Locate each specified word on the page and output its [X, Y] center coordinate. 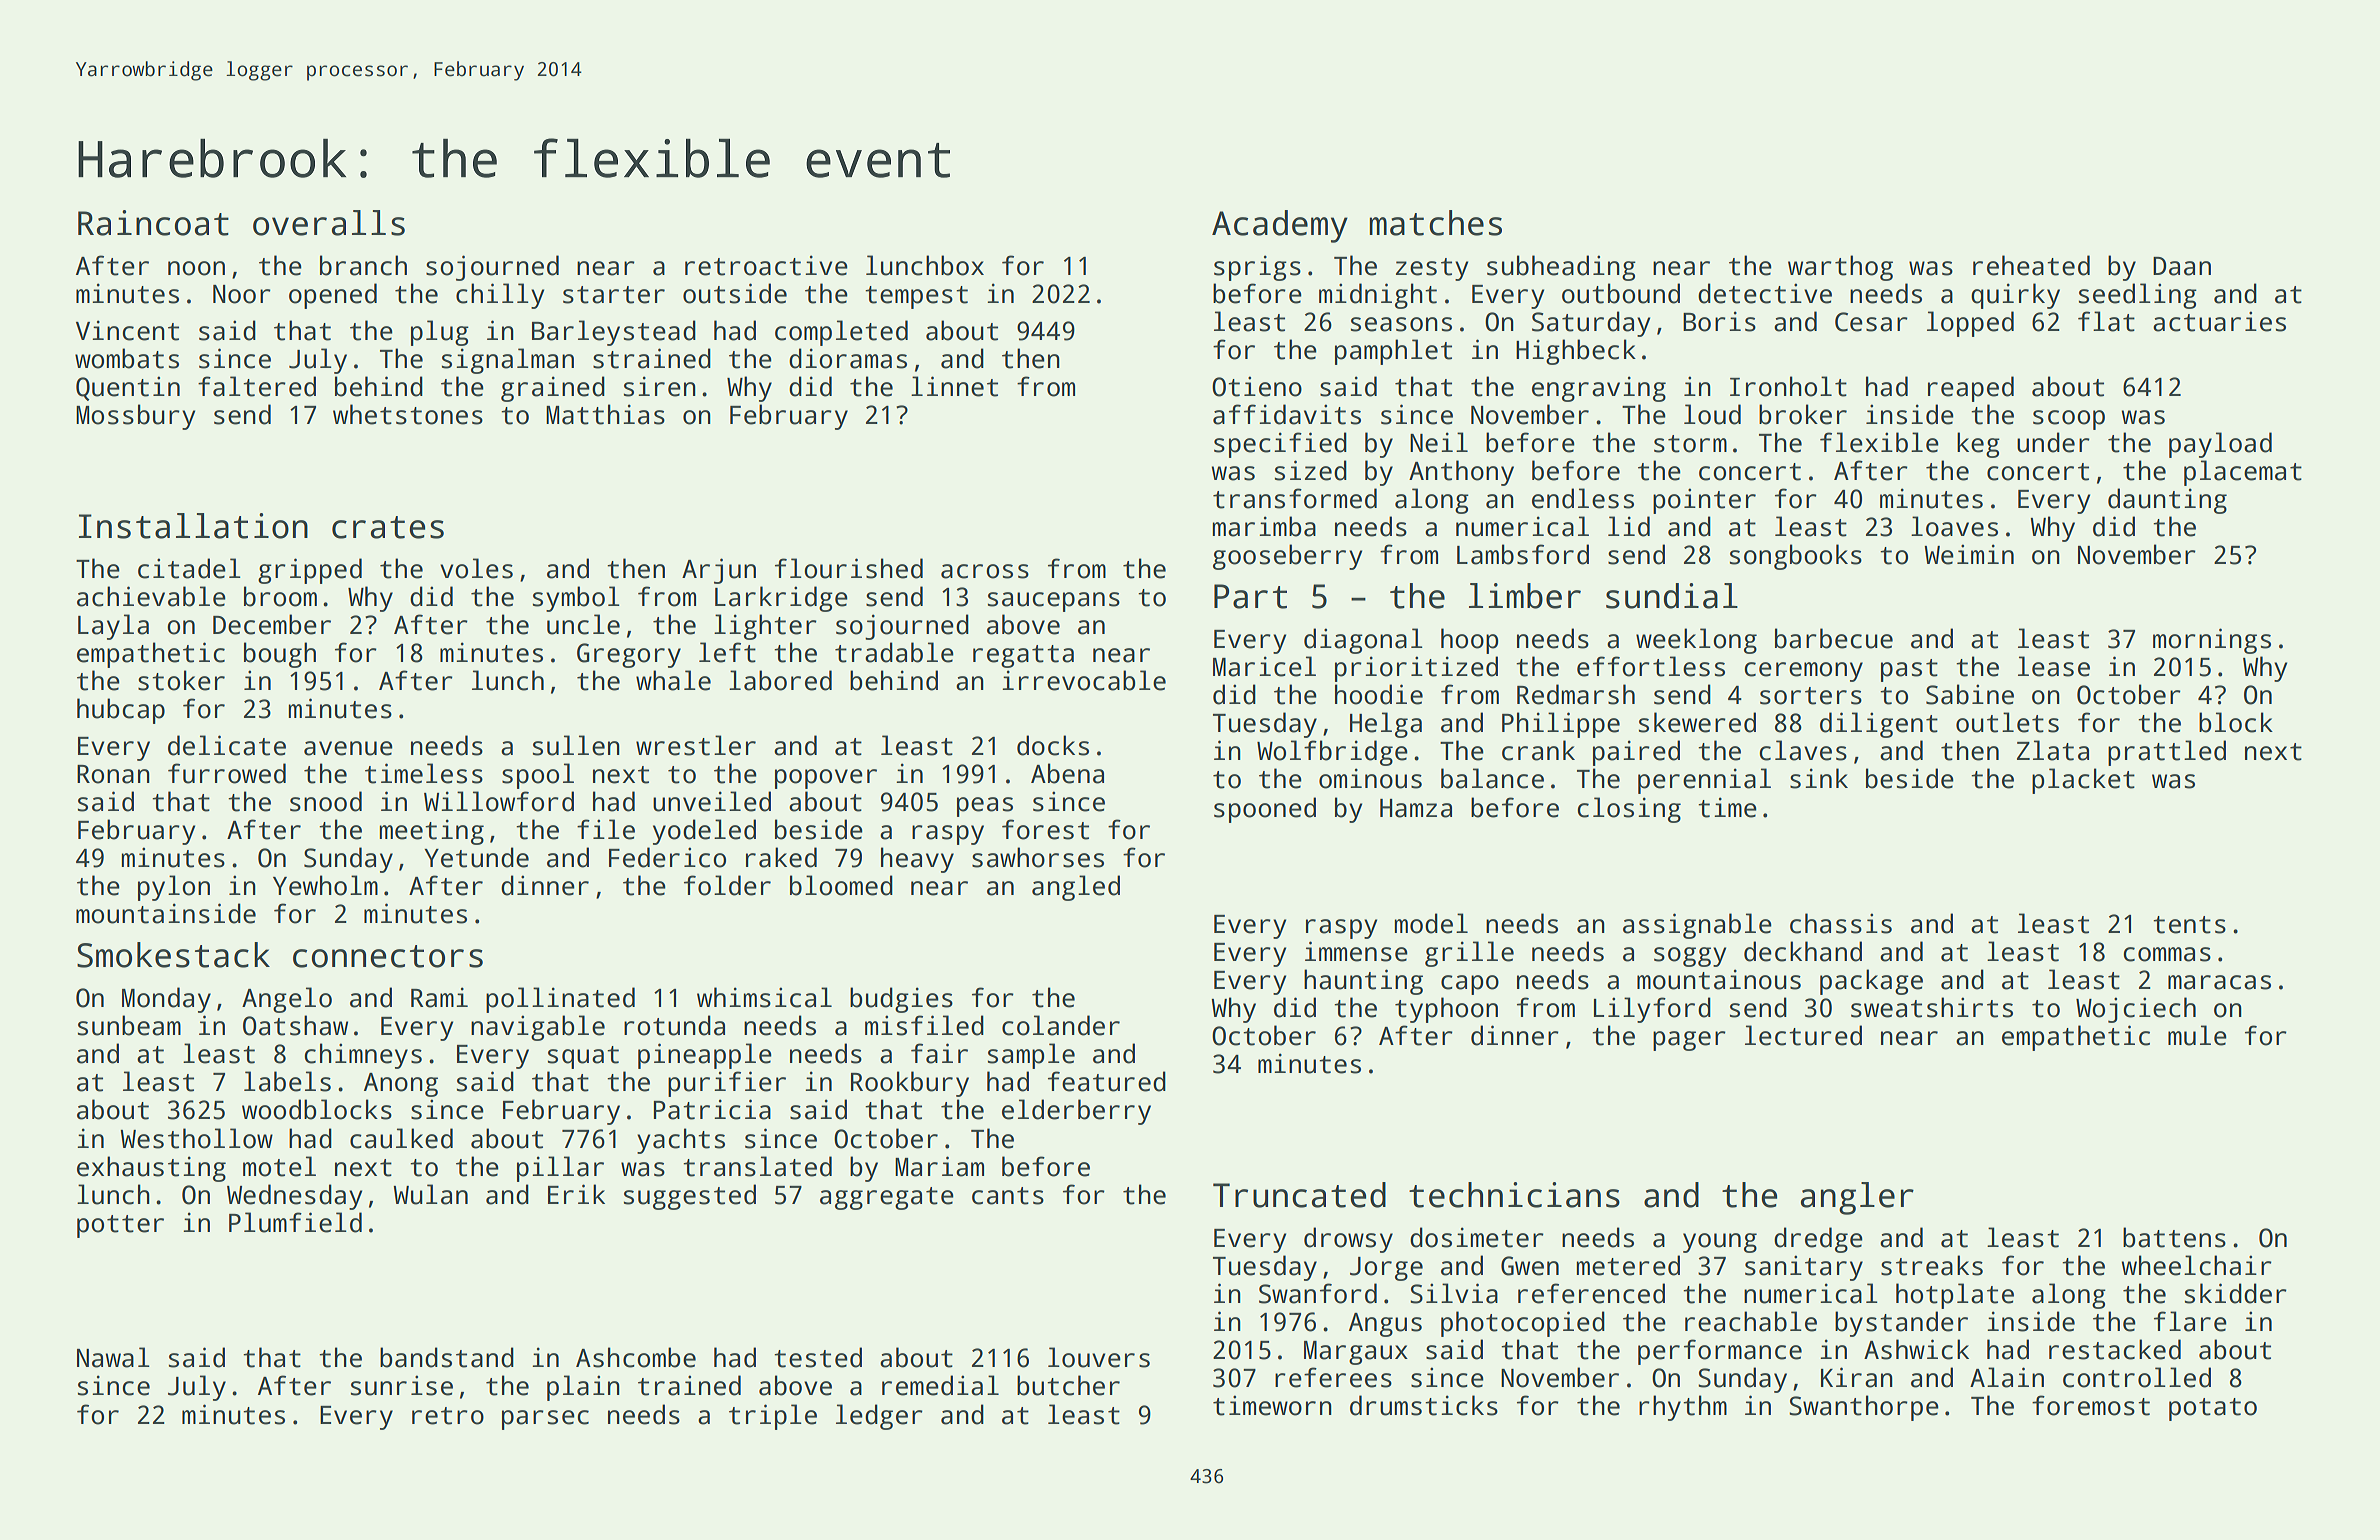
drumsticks [1424, 1405]
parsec [545, 1420]
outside [735, 293]
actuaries [2219, 321]
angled [1076, 888]
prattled [2167, 753]
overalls [329, 223]
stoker [181, 680]
